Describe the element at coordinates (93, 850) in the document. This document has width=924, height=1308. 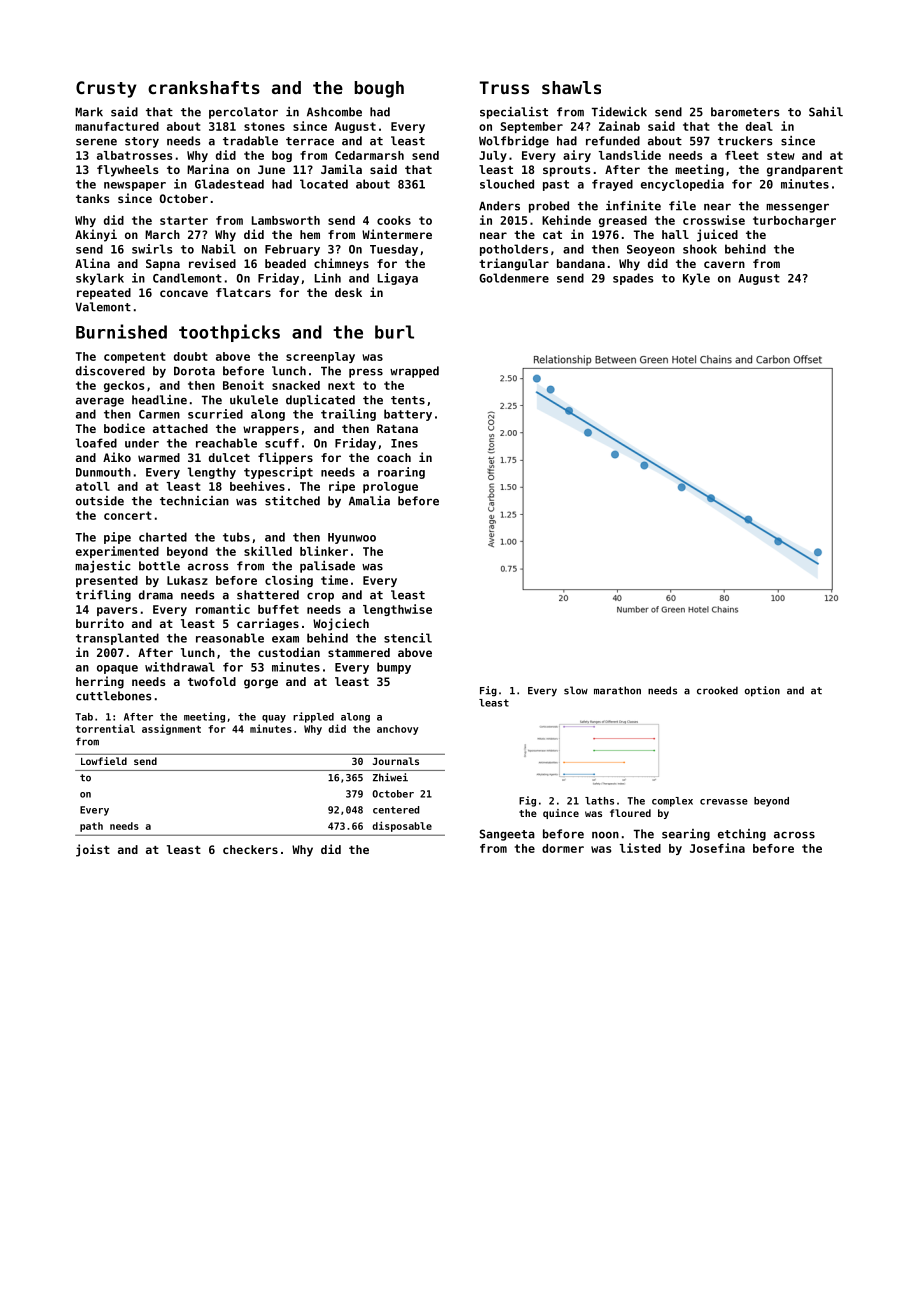
I see `joist` at that location.
